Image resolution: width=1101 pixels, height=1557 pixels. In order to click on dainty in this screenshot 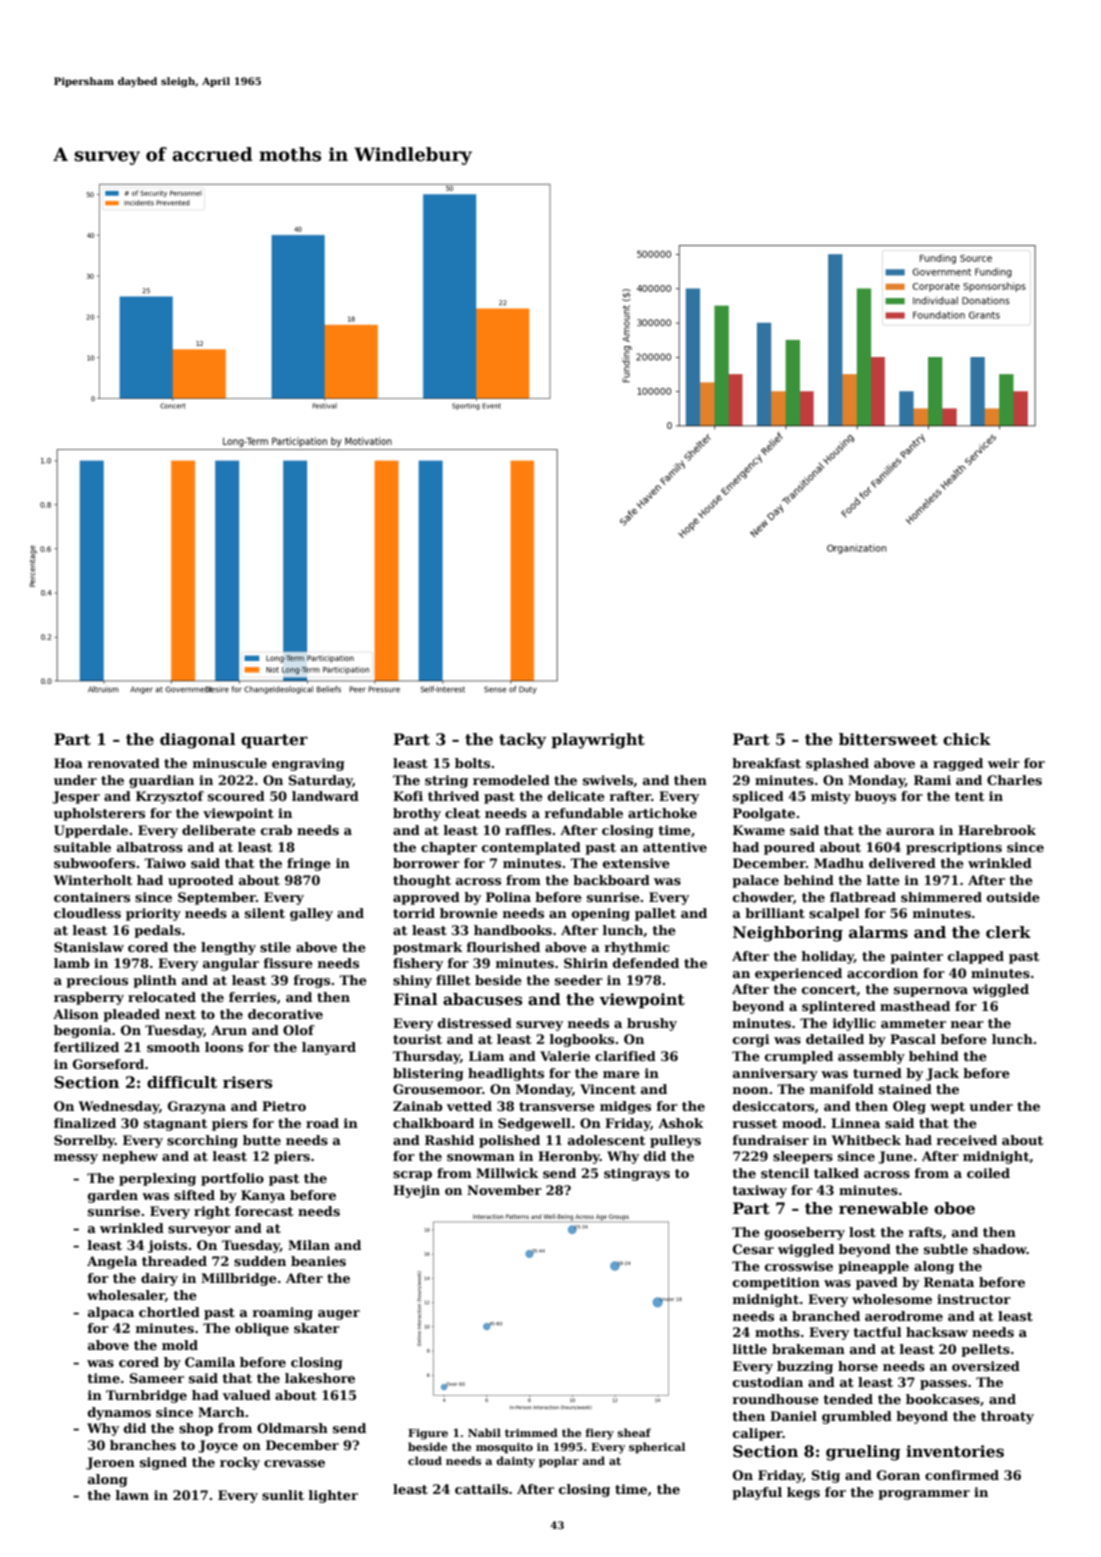, I will do `click(515, 1462)`.
